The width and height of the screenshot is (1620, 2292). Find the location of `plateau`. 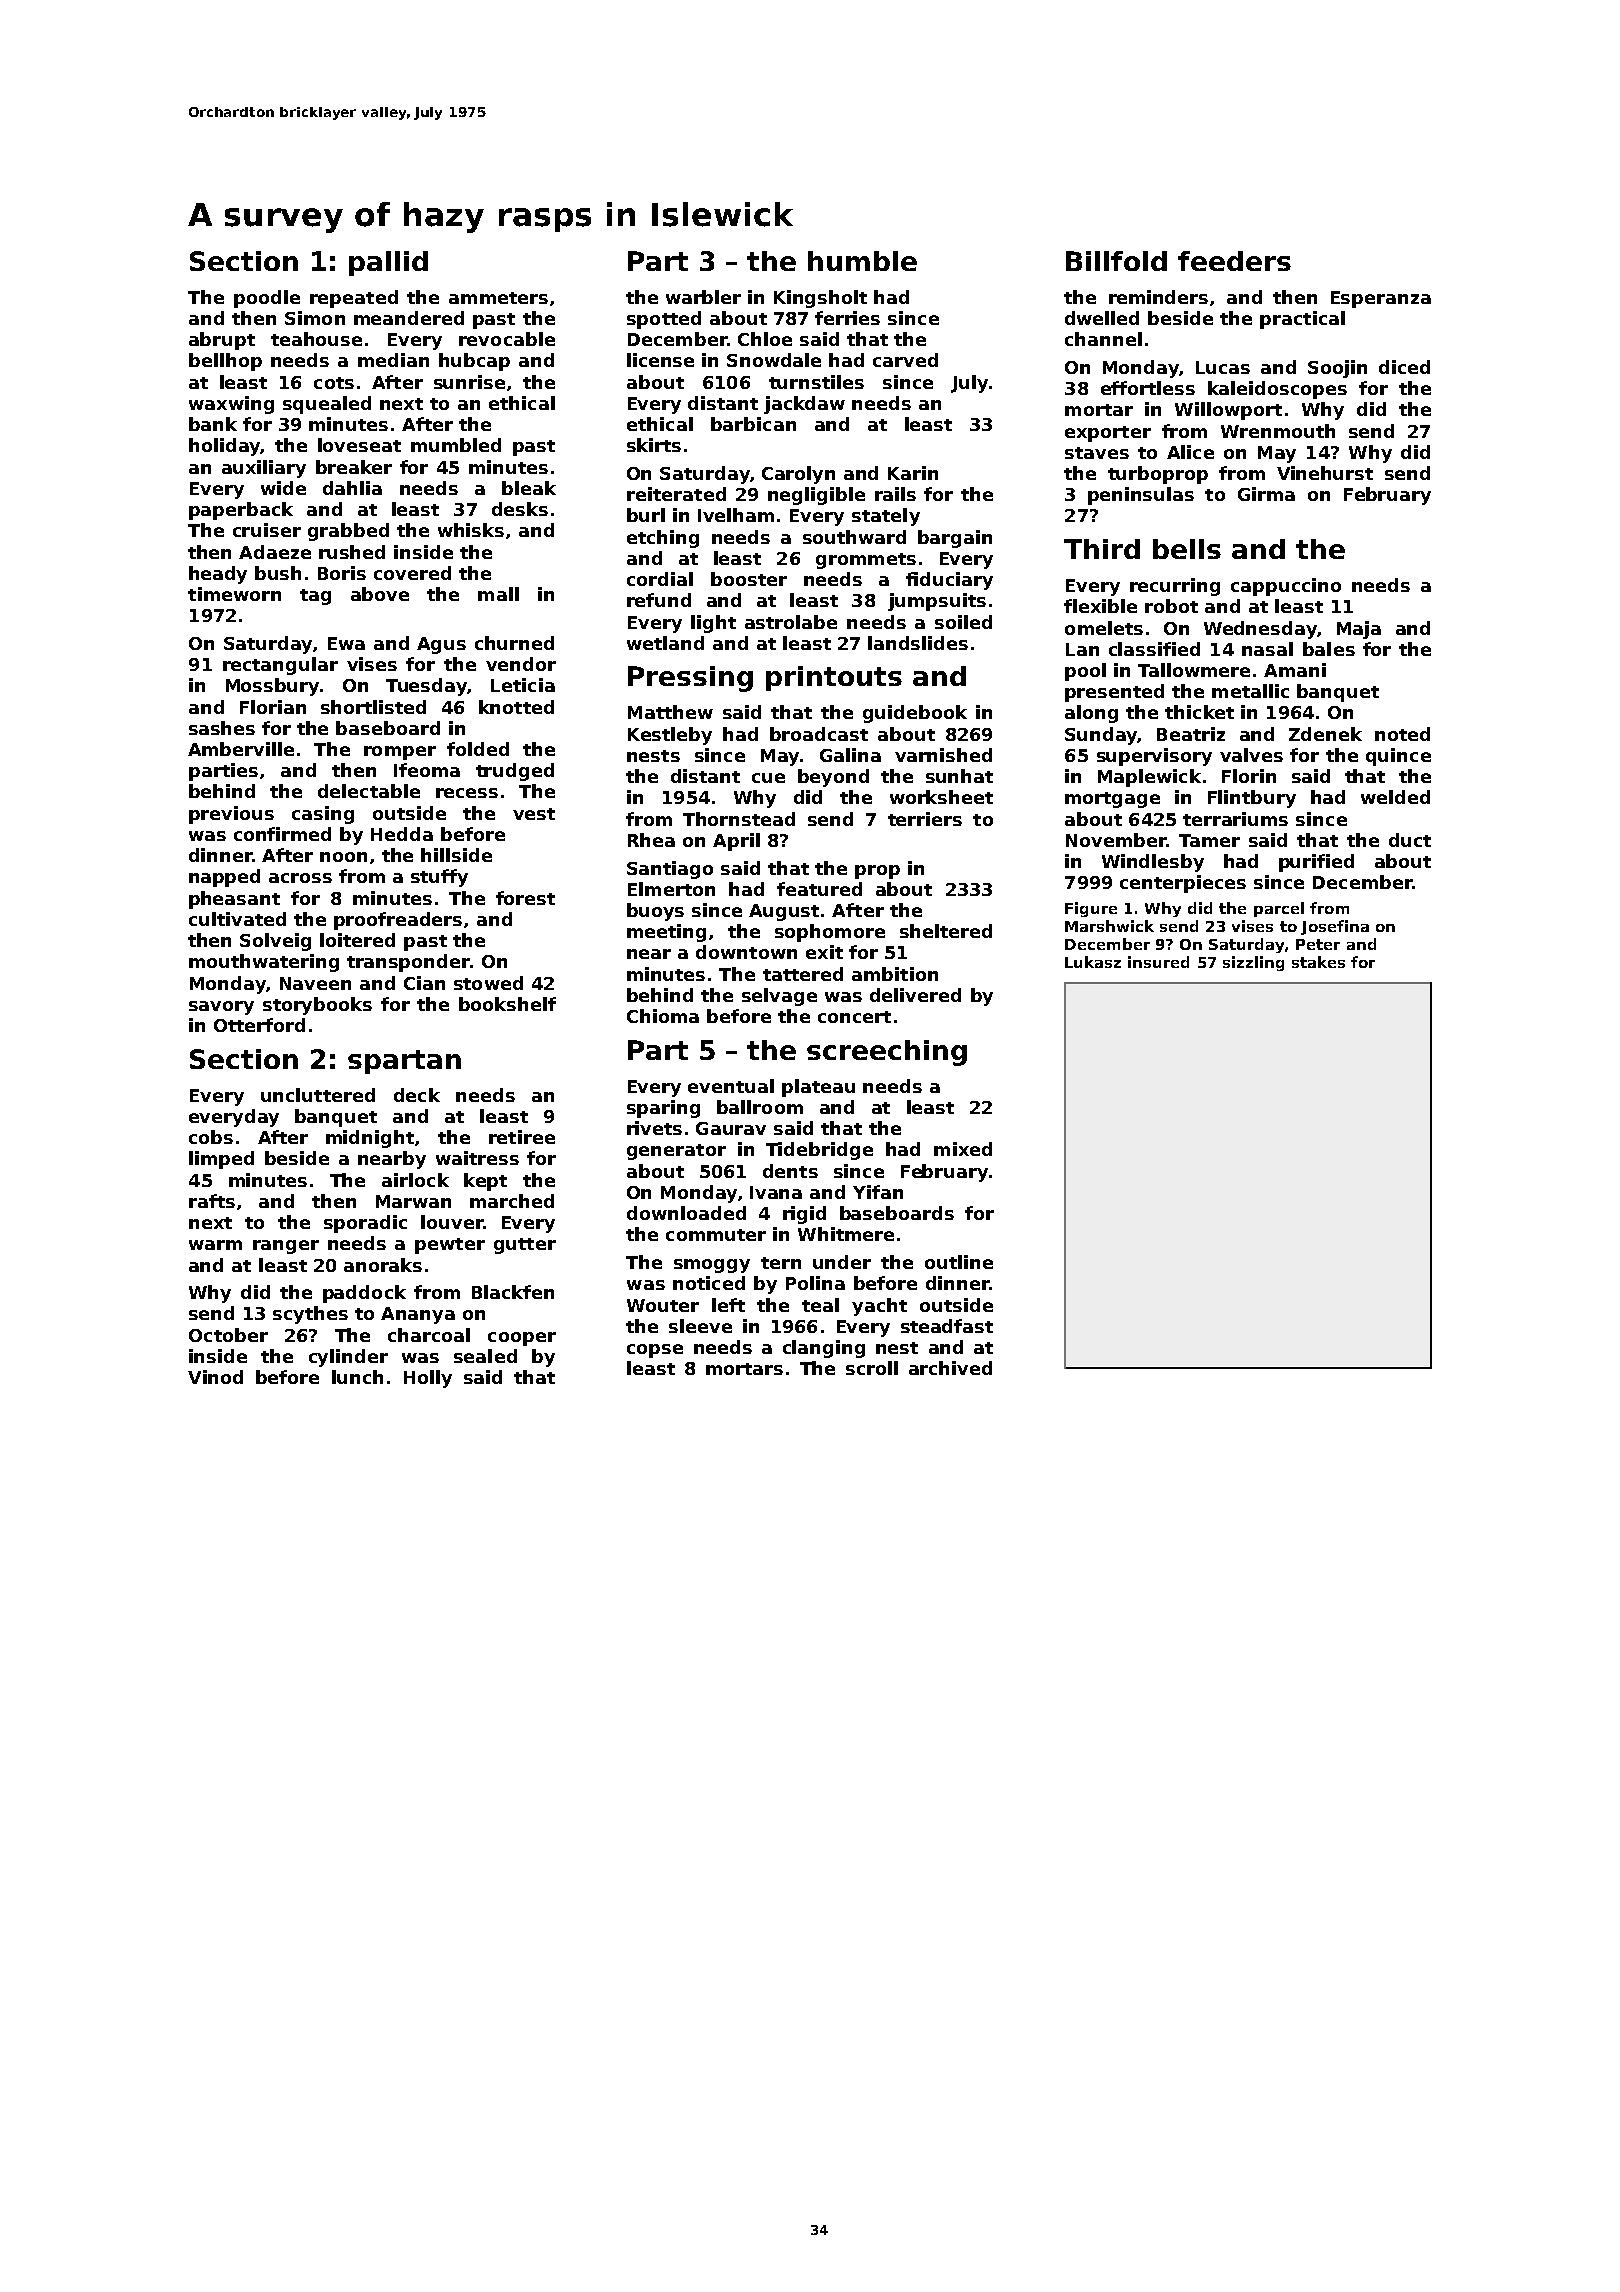

plateau is located at coordinates (818, 1088).
